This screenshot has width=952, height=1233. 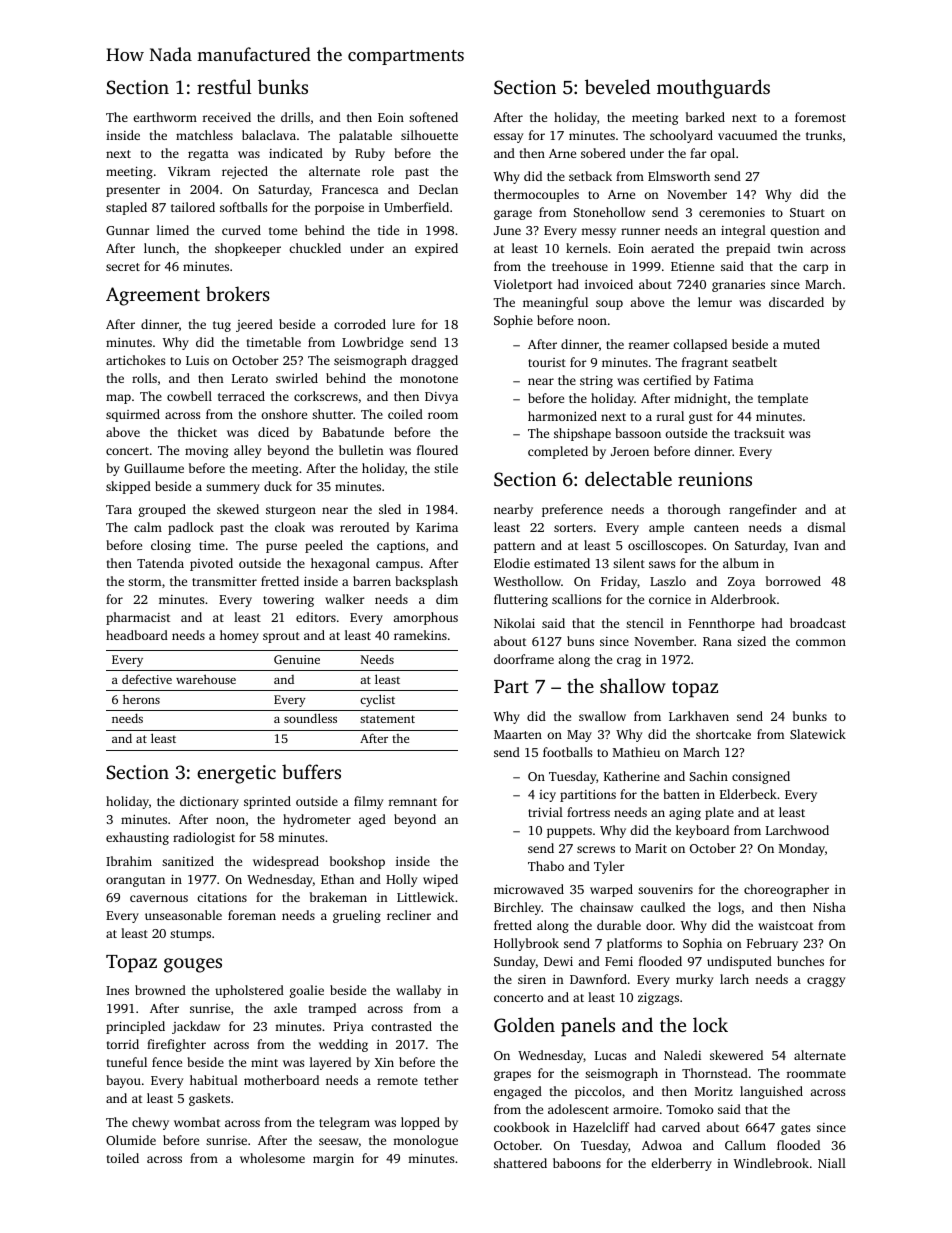 What do you see at coordinates (558, 452) in the screenshot?
I see `completed` at bounding box center [558, 452].
